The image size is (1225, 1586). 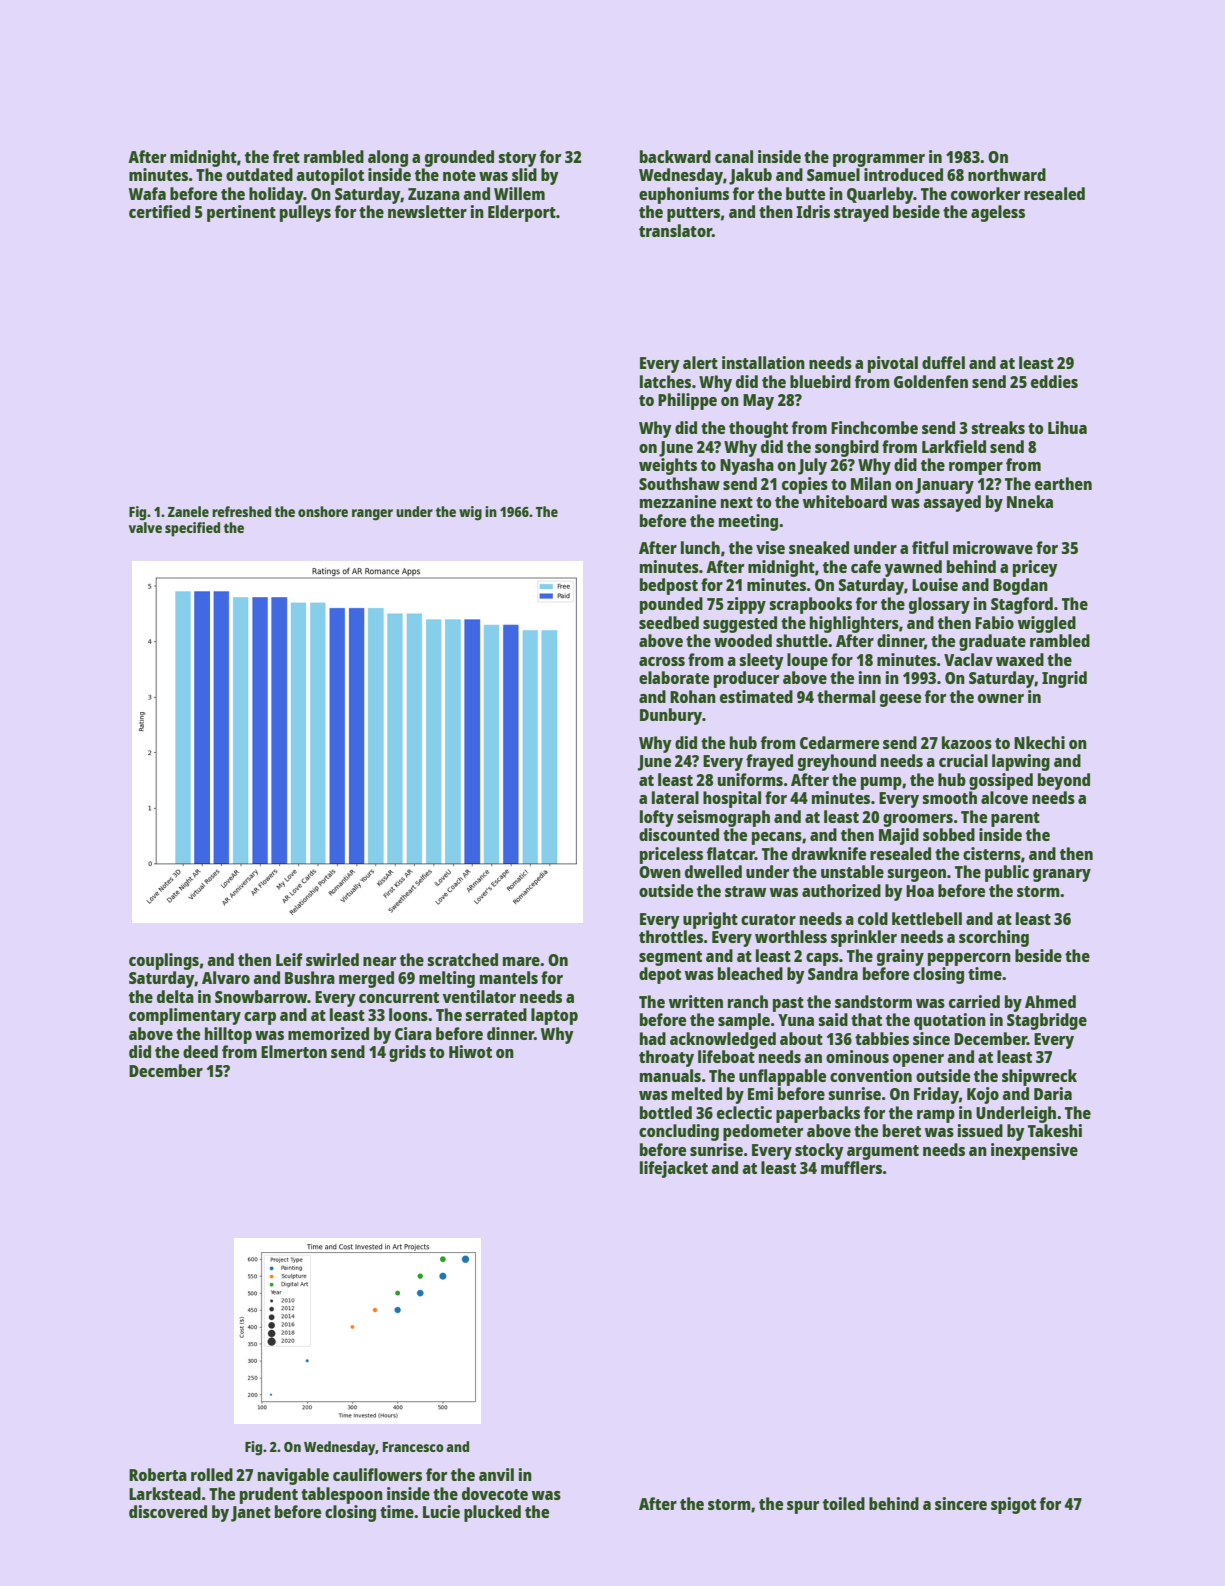 I want to click on tablespoon, so click(x=342, y=1495).
